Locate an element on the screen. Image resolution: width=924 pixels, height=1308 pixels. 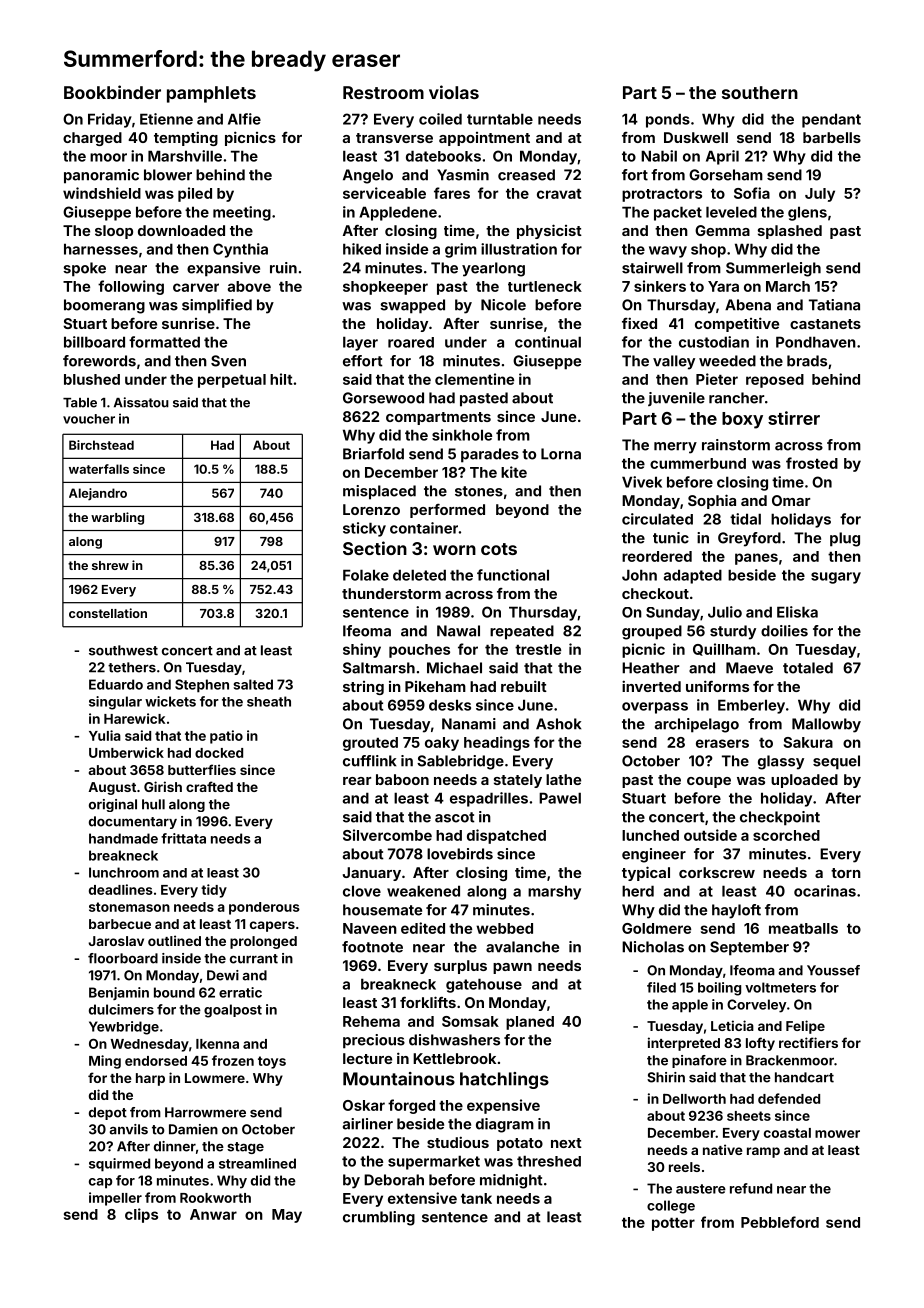
functional is located at coordinates (513, 575).
